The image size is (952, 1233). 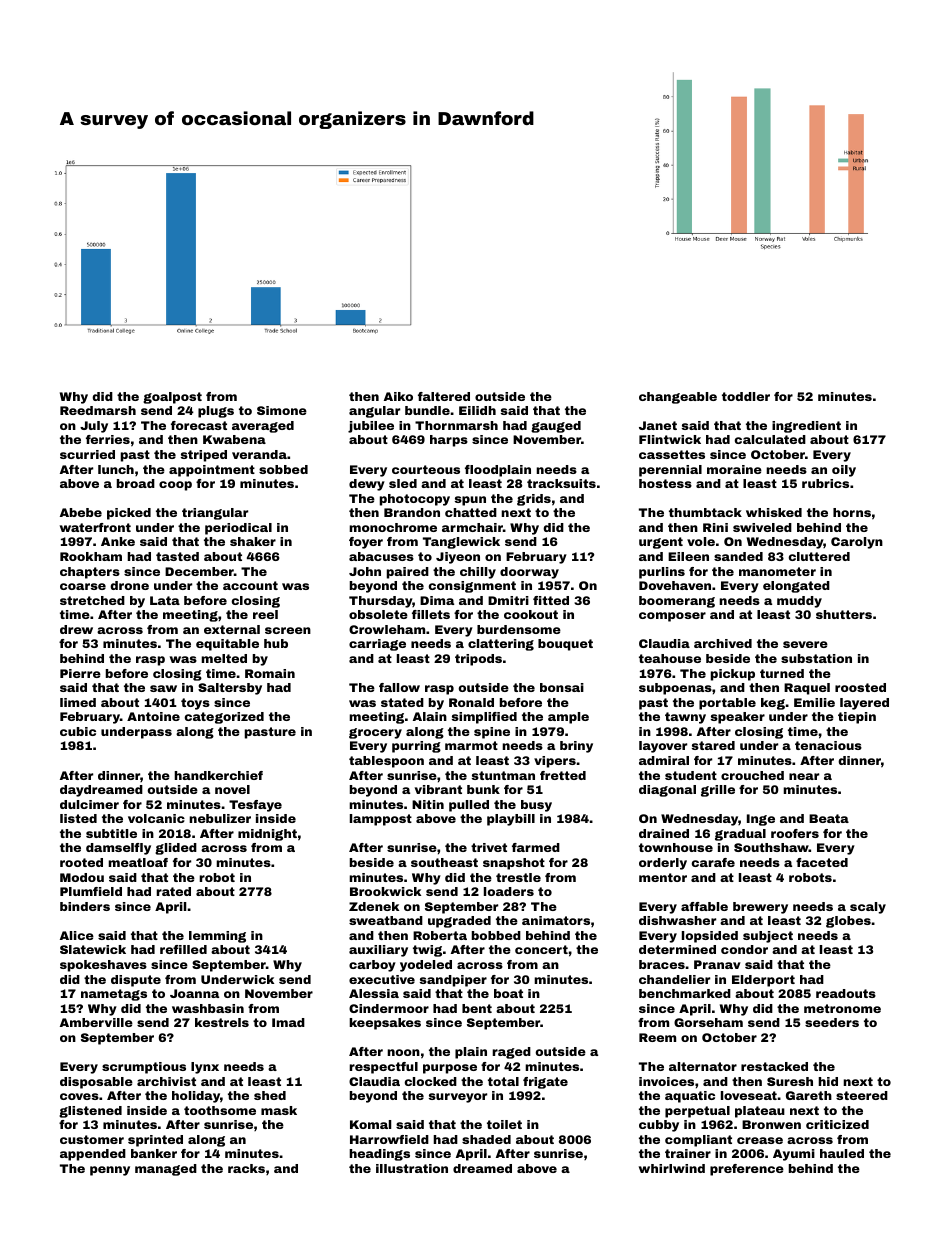 I want to click on keg, so click(x=773, y=704).
